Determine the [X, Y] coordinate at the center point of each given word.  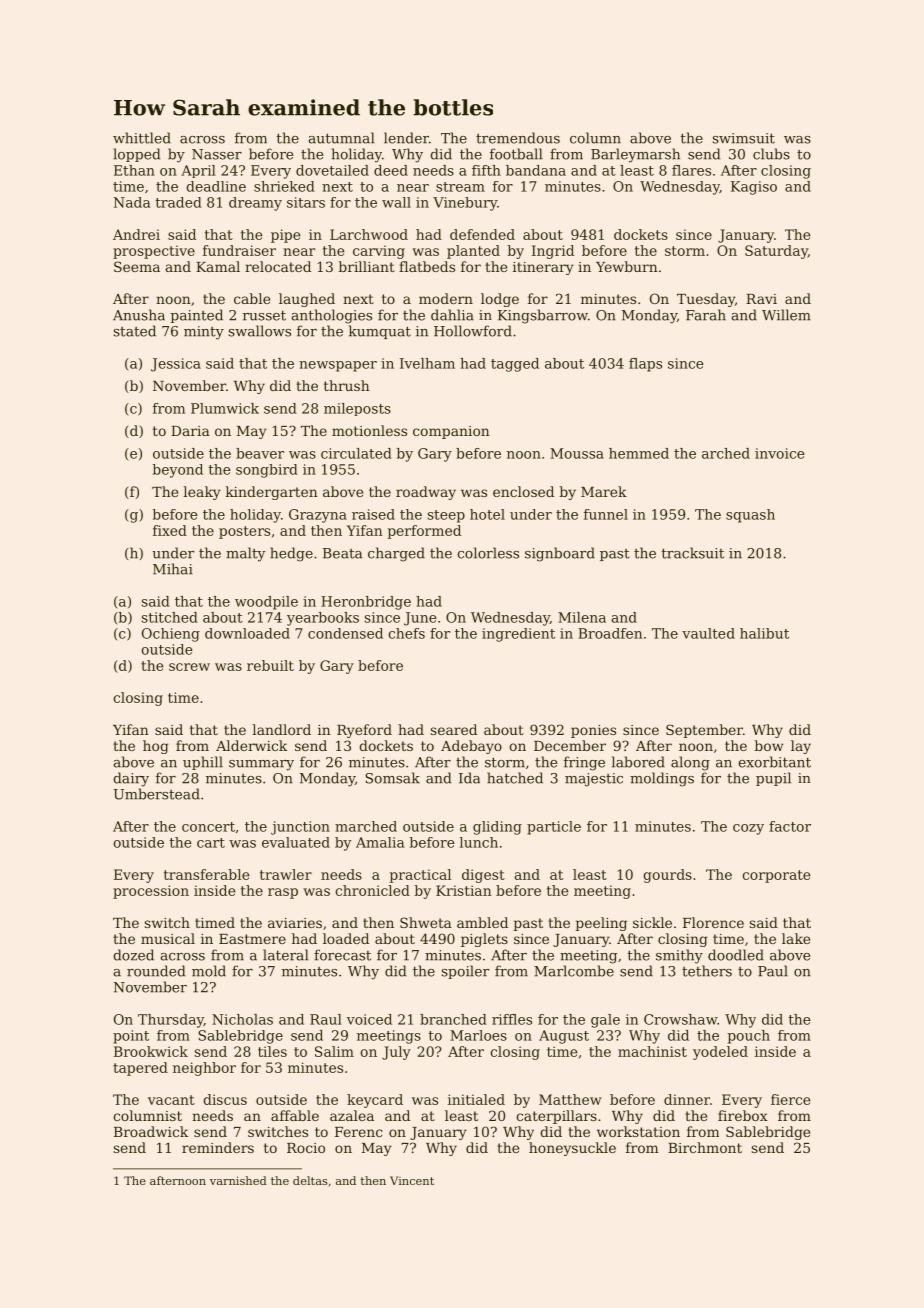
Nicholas [242, 1019]
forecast [342, 955]
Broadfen [610, 633]
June [420, 619]
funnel [606, 514]
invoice [780, 453]
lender [406, 138]
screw [189, 667]
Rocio [306, 1148]
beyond [178, 471]
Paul [773, 971]
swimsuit [744, 138]
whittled [142, 138]
